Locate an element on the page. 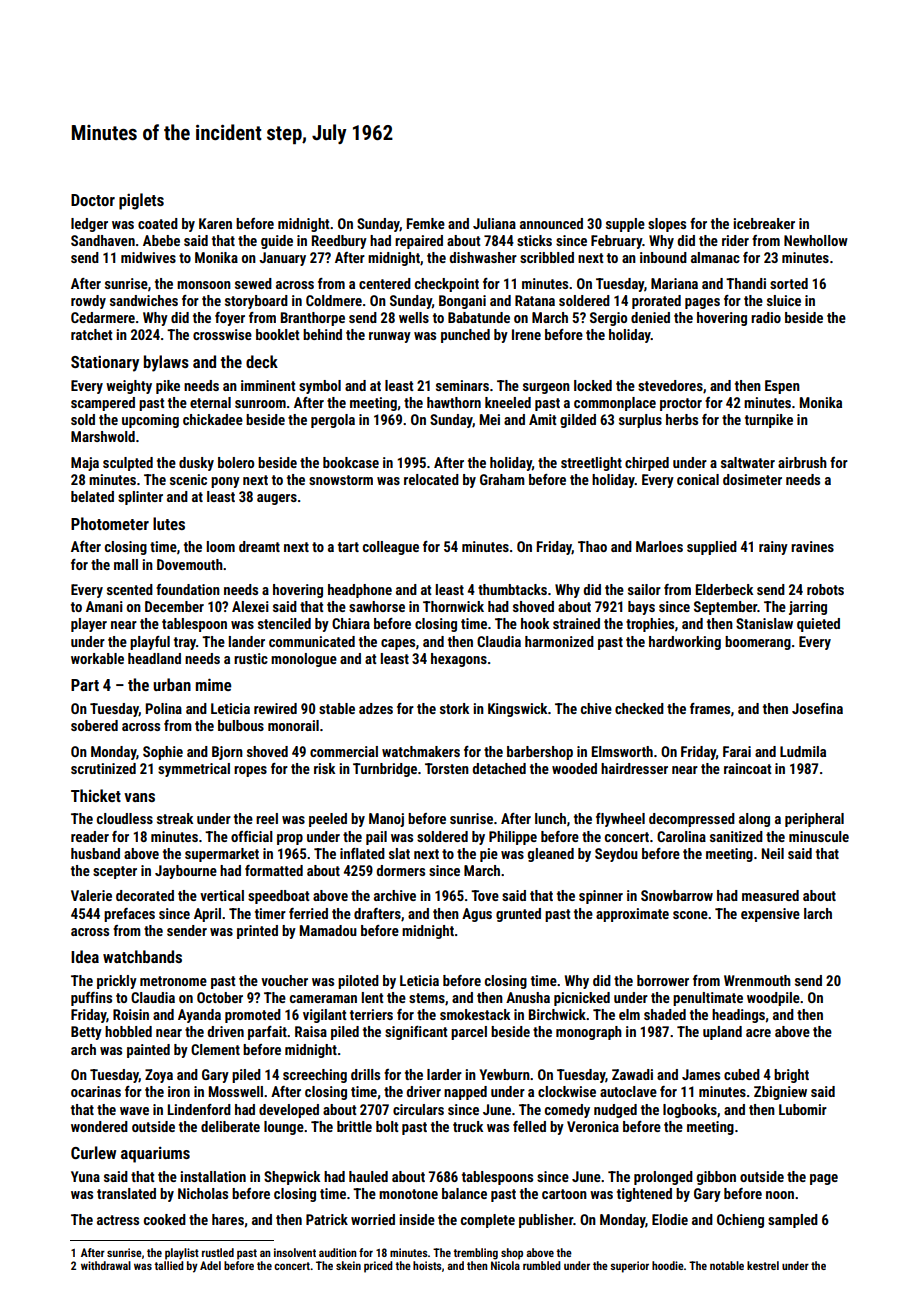  bylaws is located at coordinates (166, 363).
